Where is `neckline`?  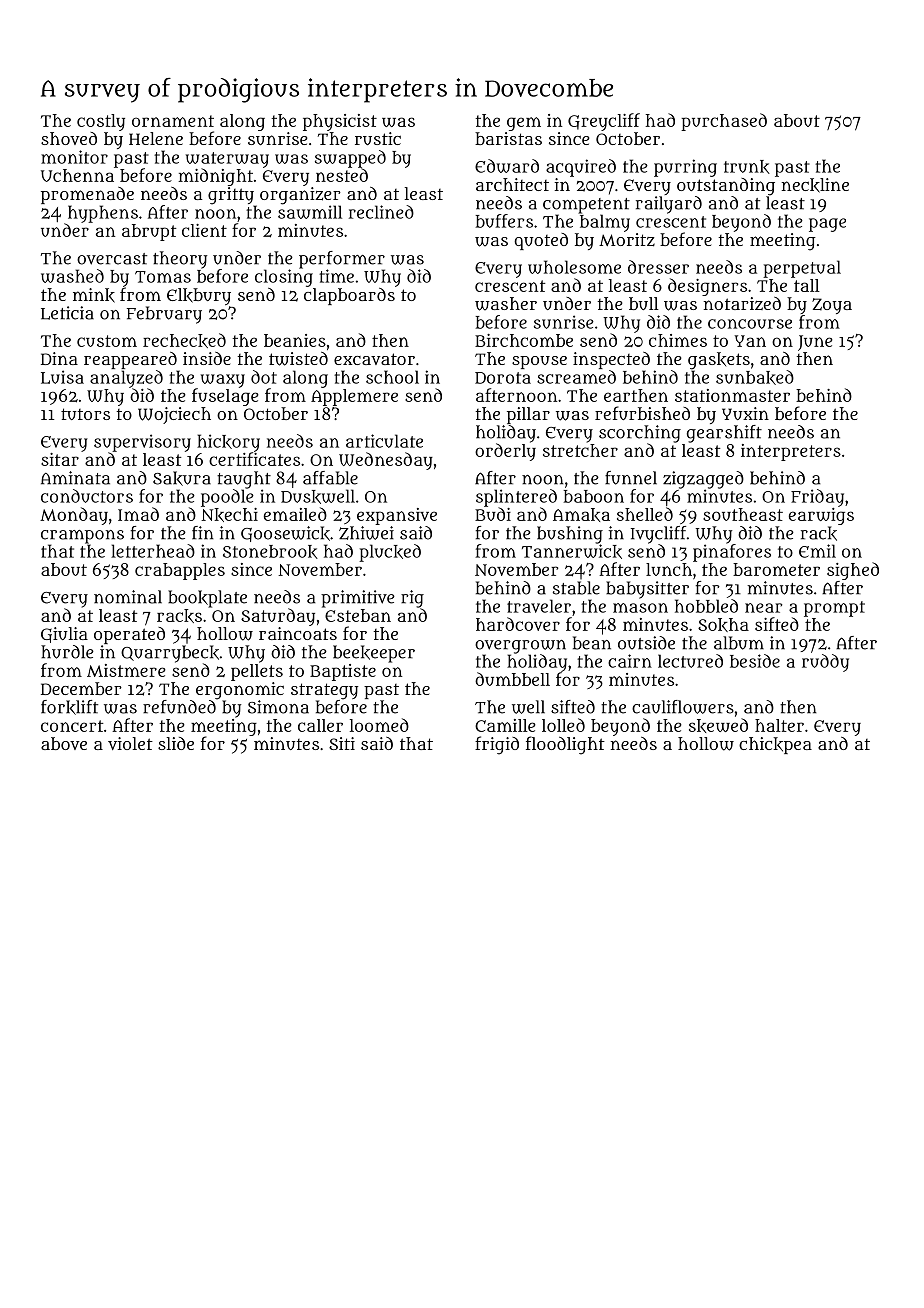 neckline is located at coordinates (815, 185).
